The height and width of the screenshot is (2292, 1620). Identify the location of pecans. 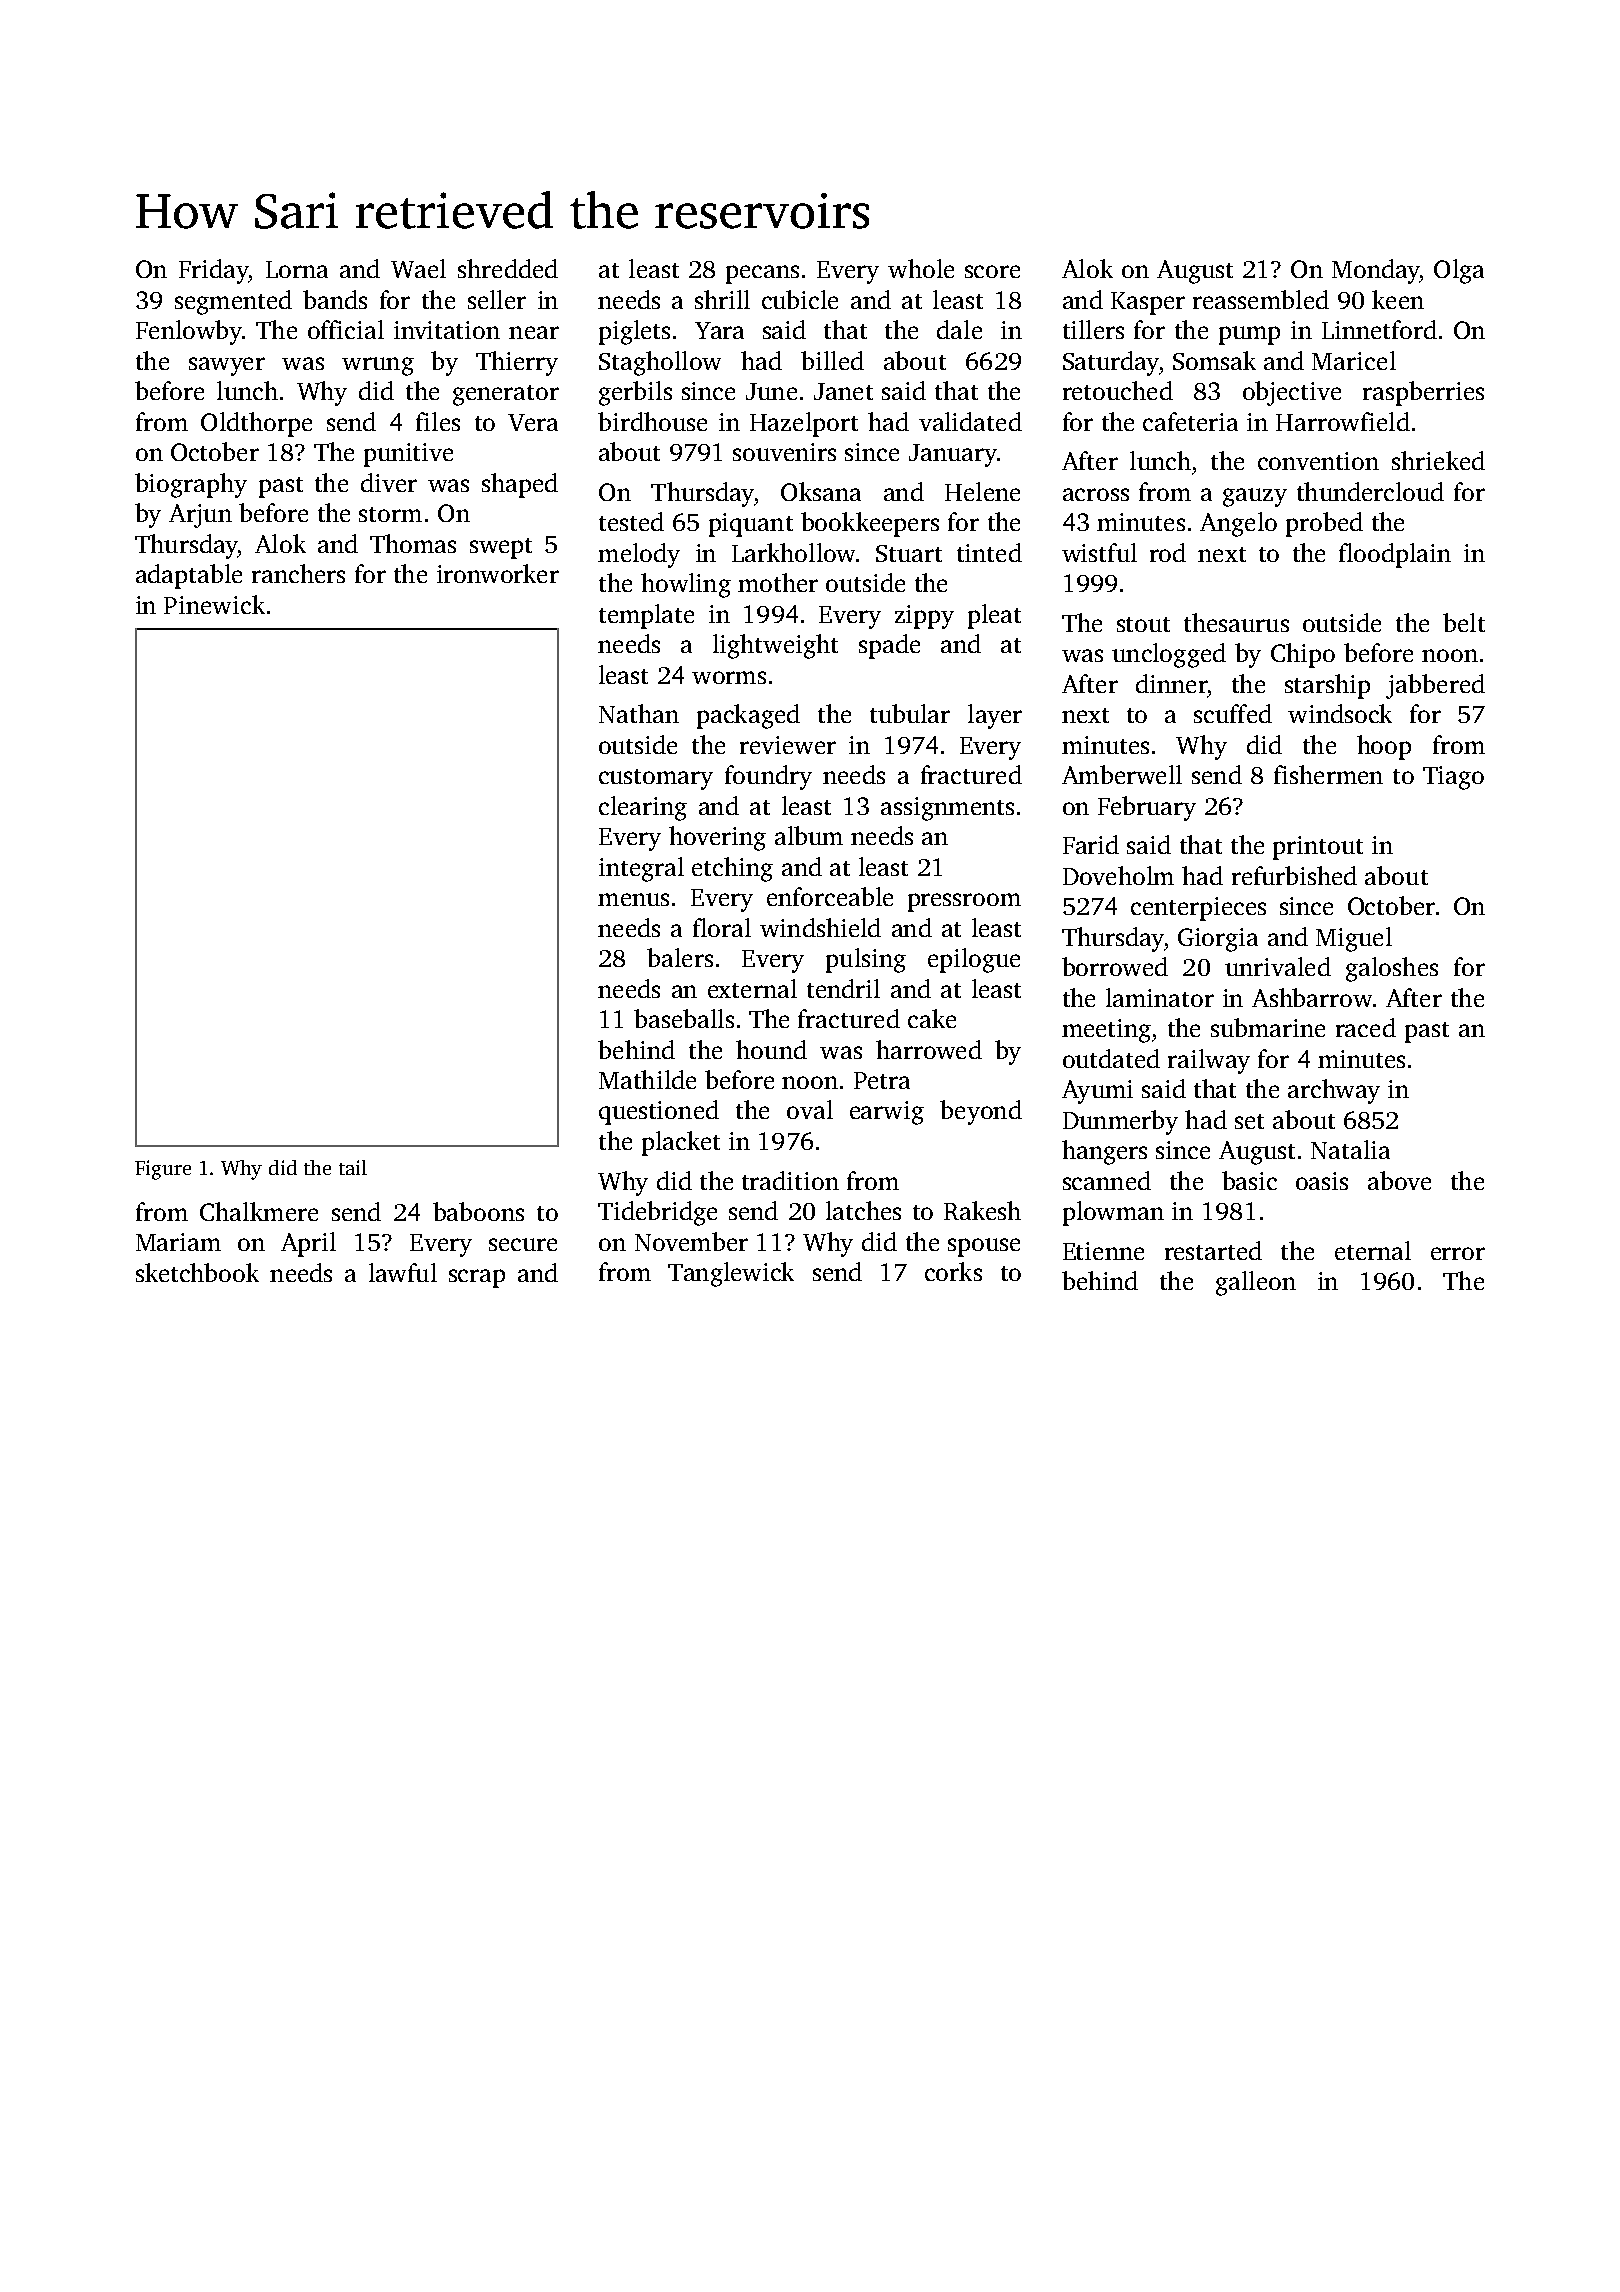
(762, 274).
